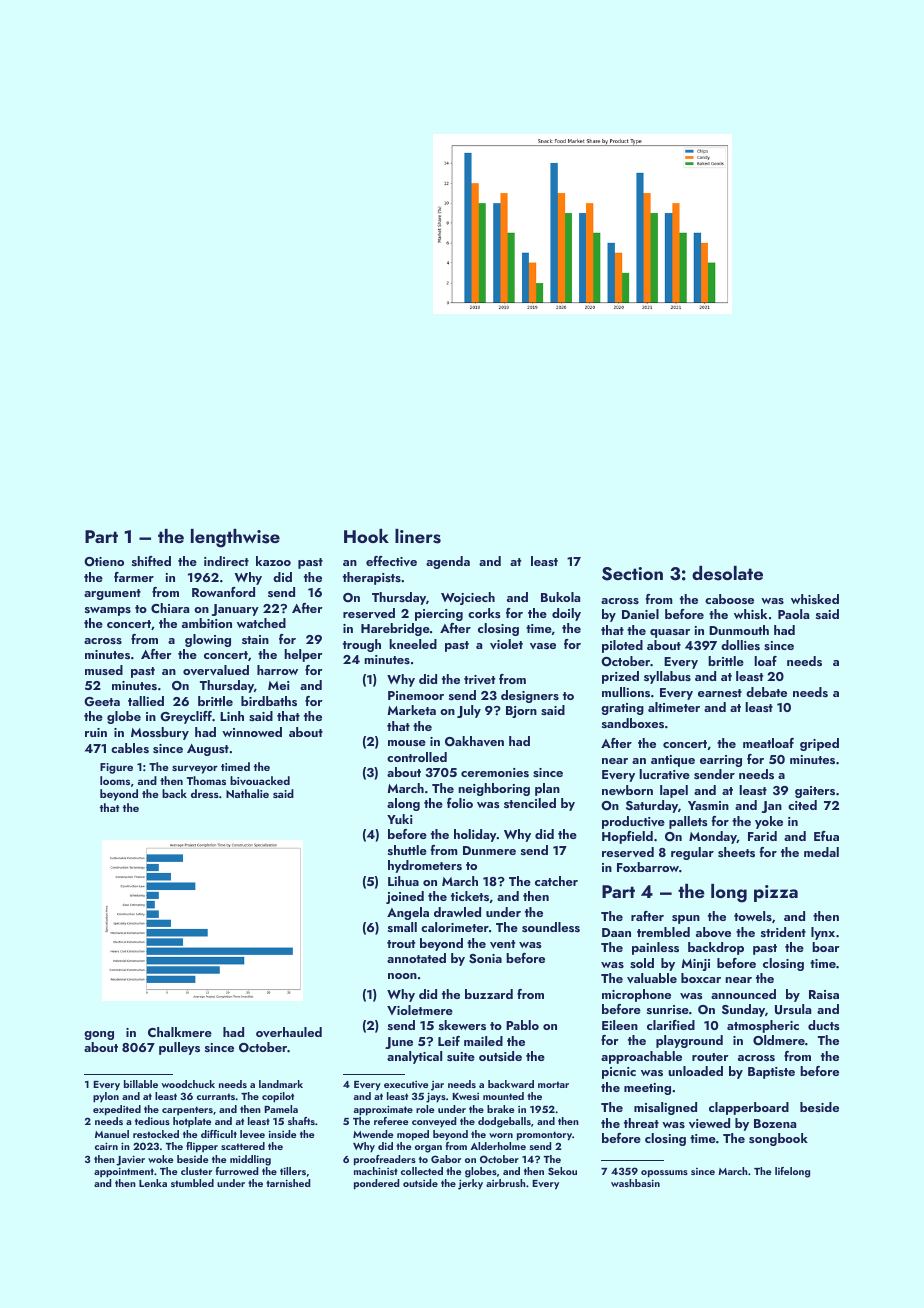  Describe the element at coordinates (505, 1183) in the screenshot. I see `airbrush` at that location.
